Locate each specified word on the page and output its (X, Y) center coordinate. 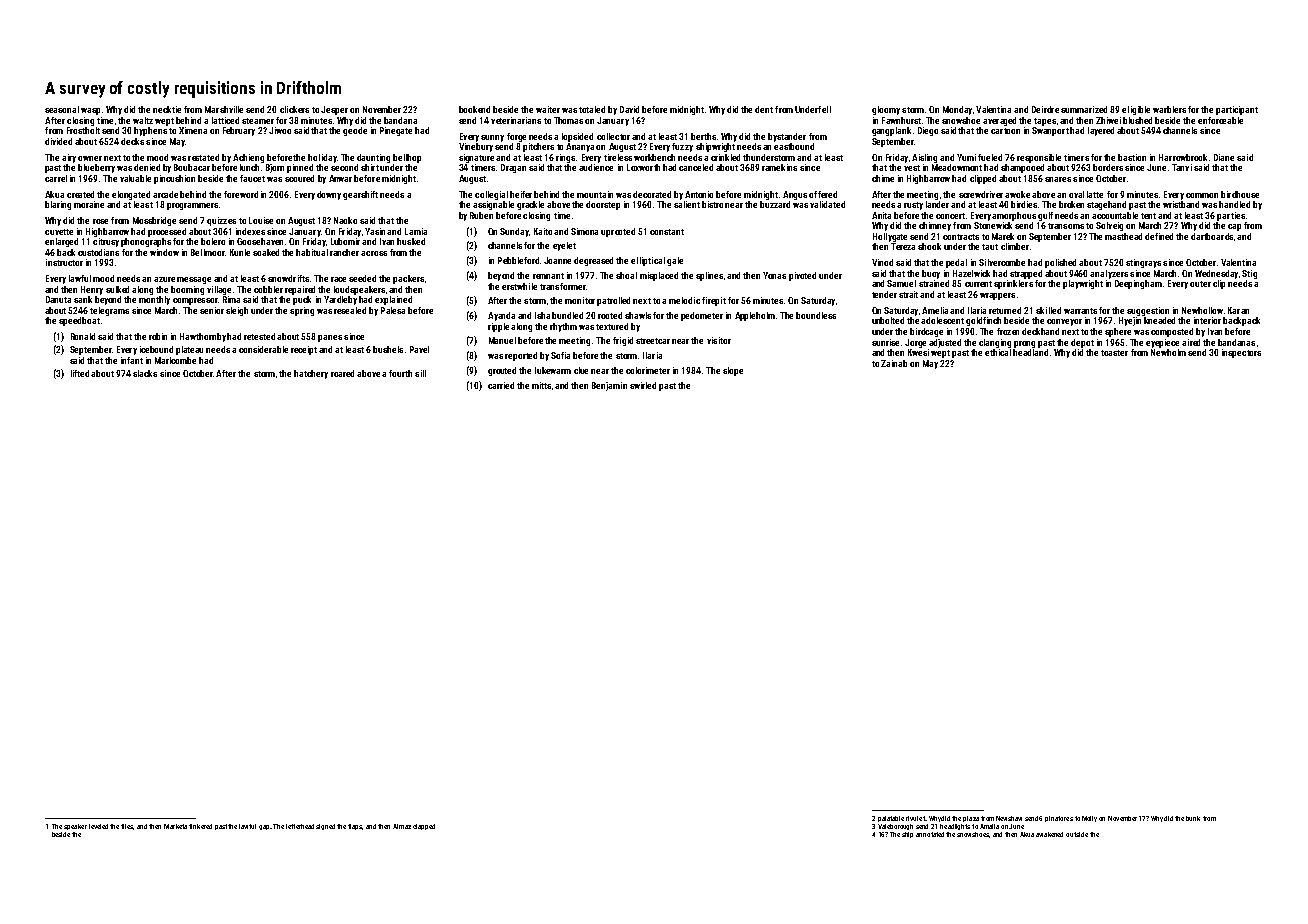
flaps (355, 827)
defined (1159, 236)
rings (565, 158)
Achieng (248, 158)
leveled (98, 826)
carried (501, 385)
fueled (990, 157)
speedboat (79, 321)
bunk (1193, 818)
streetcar (653, 341)
